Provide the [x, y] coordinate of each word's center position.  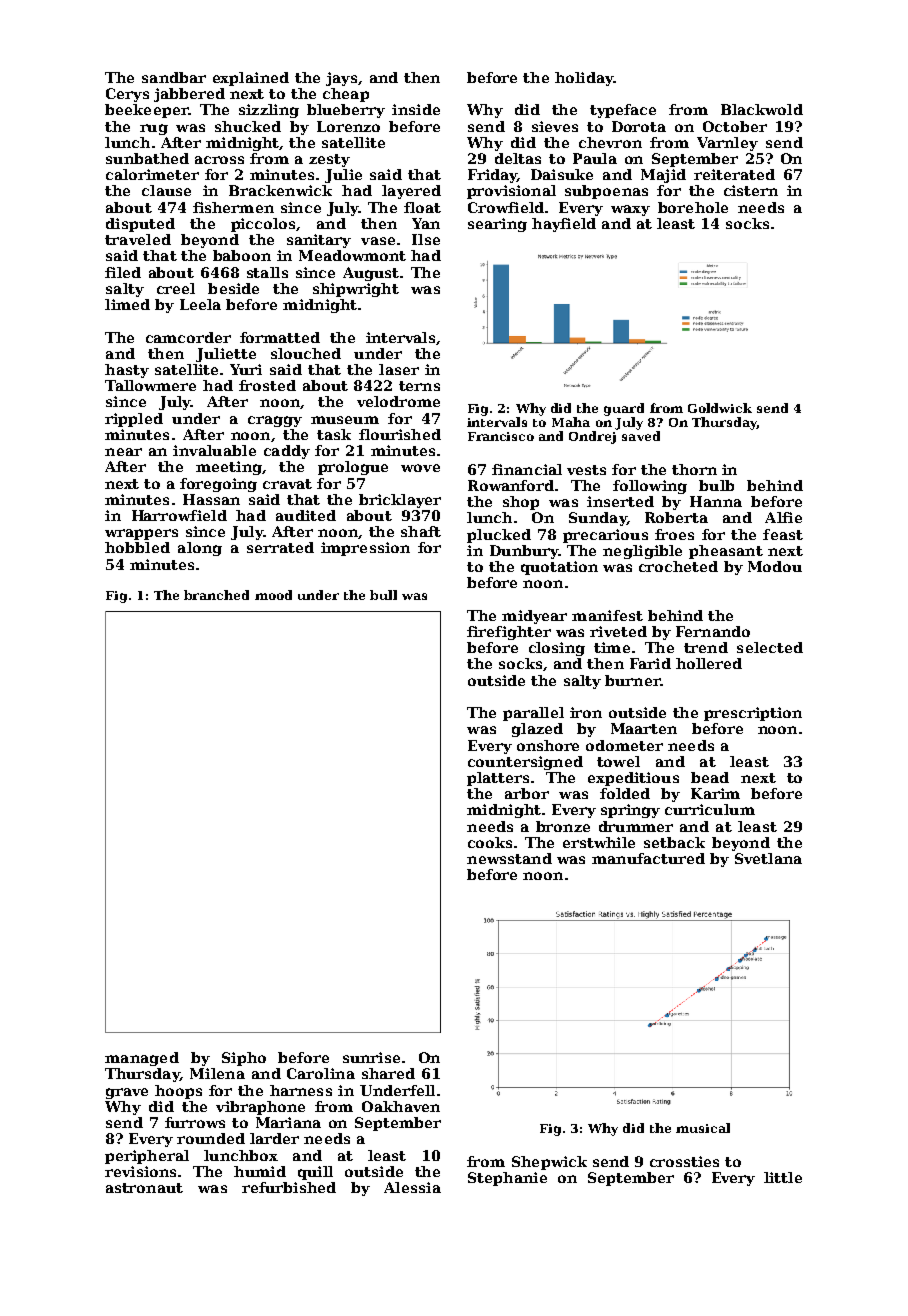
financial [527, 469]
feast [783, 534]
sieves [555, 126]
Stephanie [507, 1179]
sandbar [174, 77]
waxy [630, 210]
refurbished [289, 1187]
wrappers [141, 534]
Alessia [412, 1187]
